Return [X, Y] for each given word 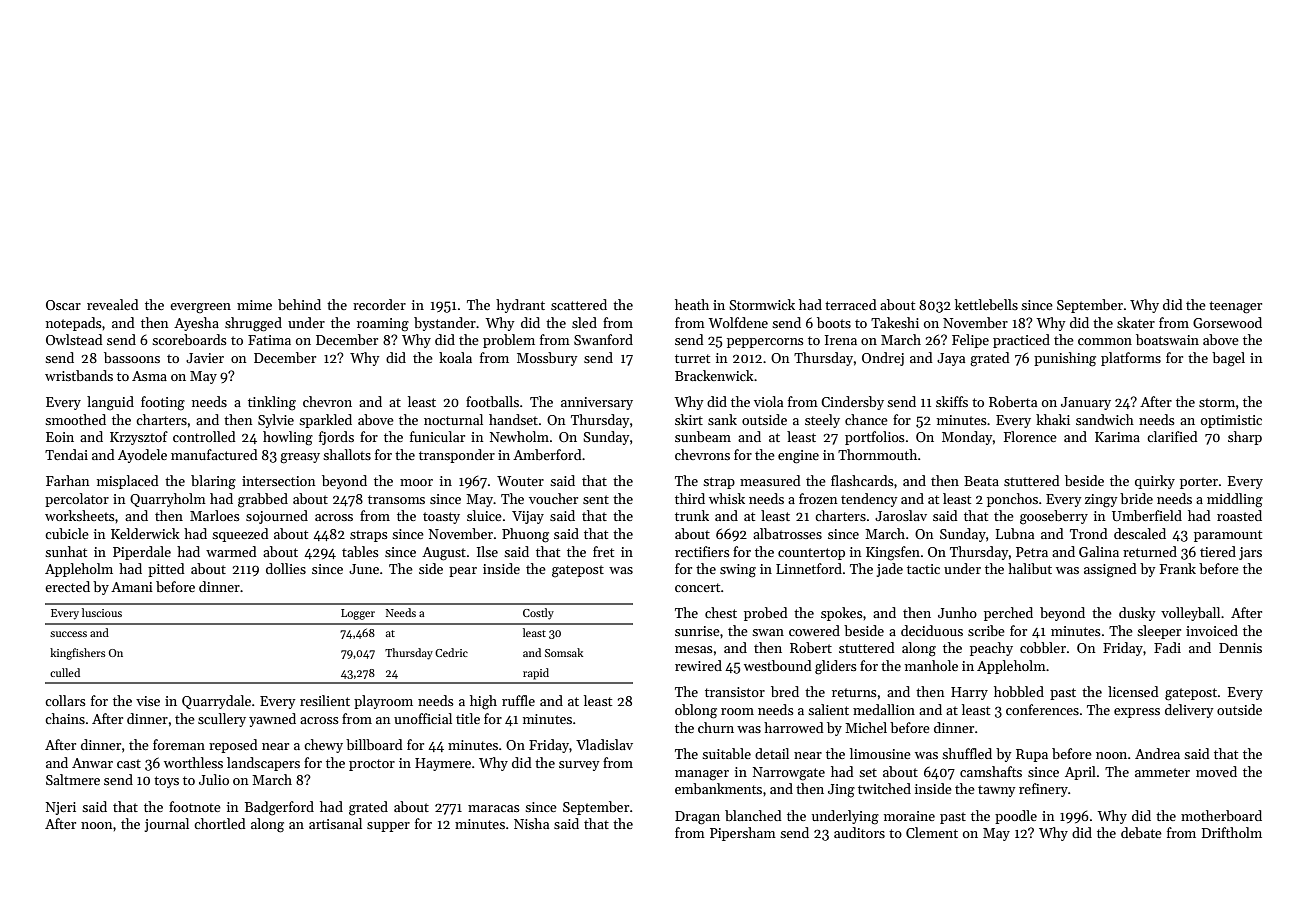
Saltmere [73, 779]
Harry [969, 693]
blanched [753, 815]
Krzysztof [139, 438]
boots [834, 322]
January [1086, 403]
